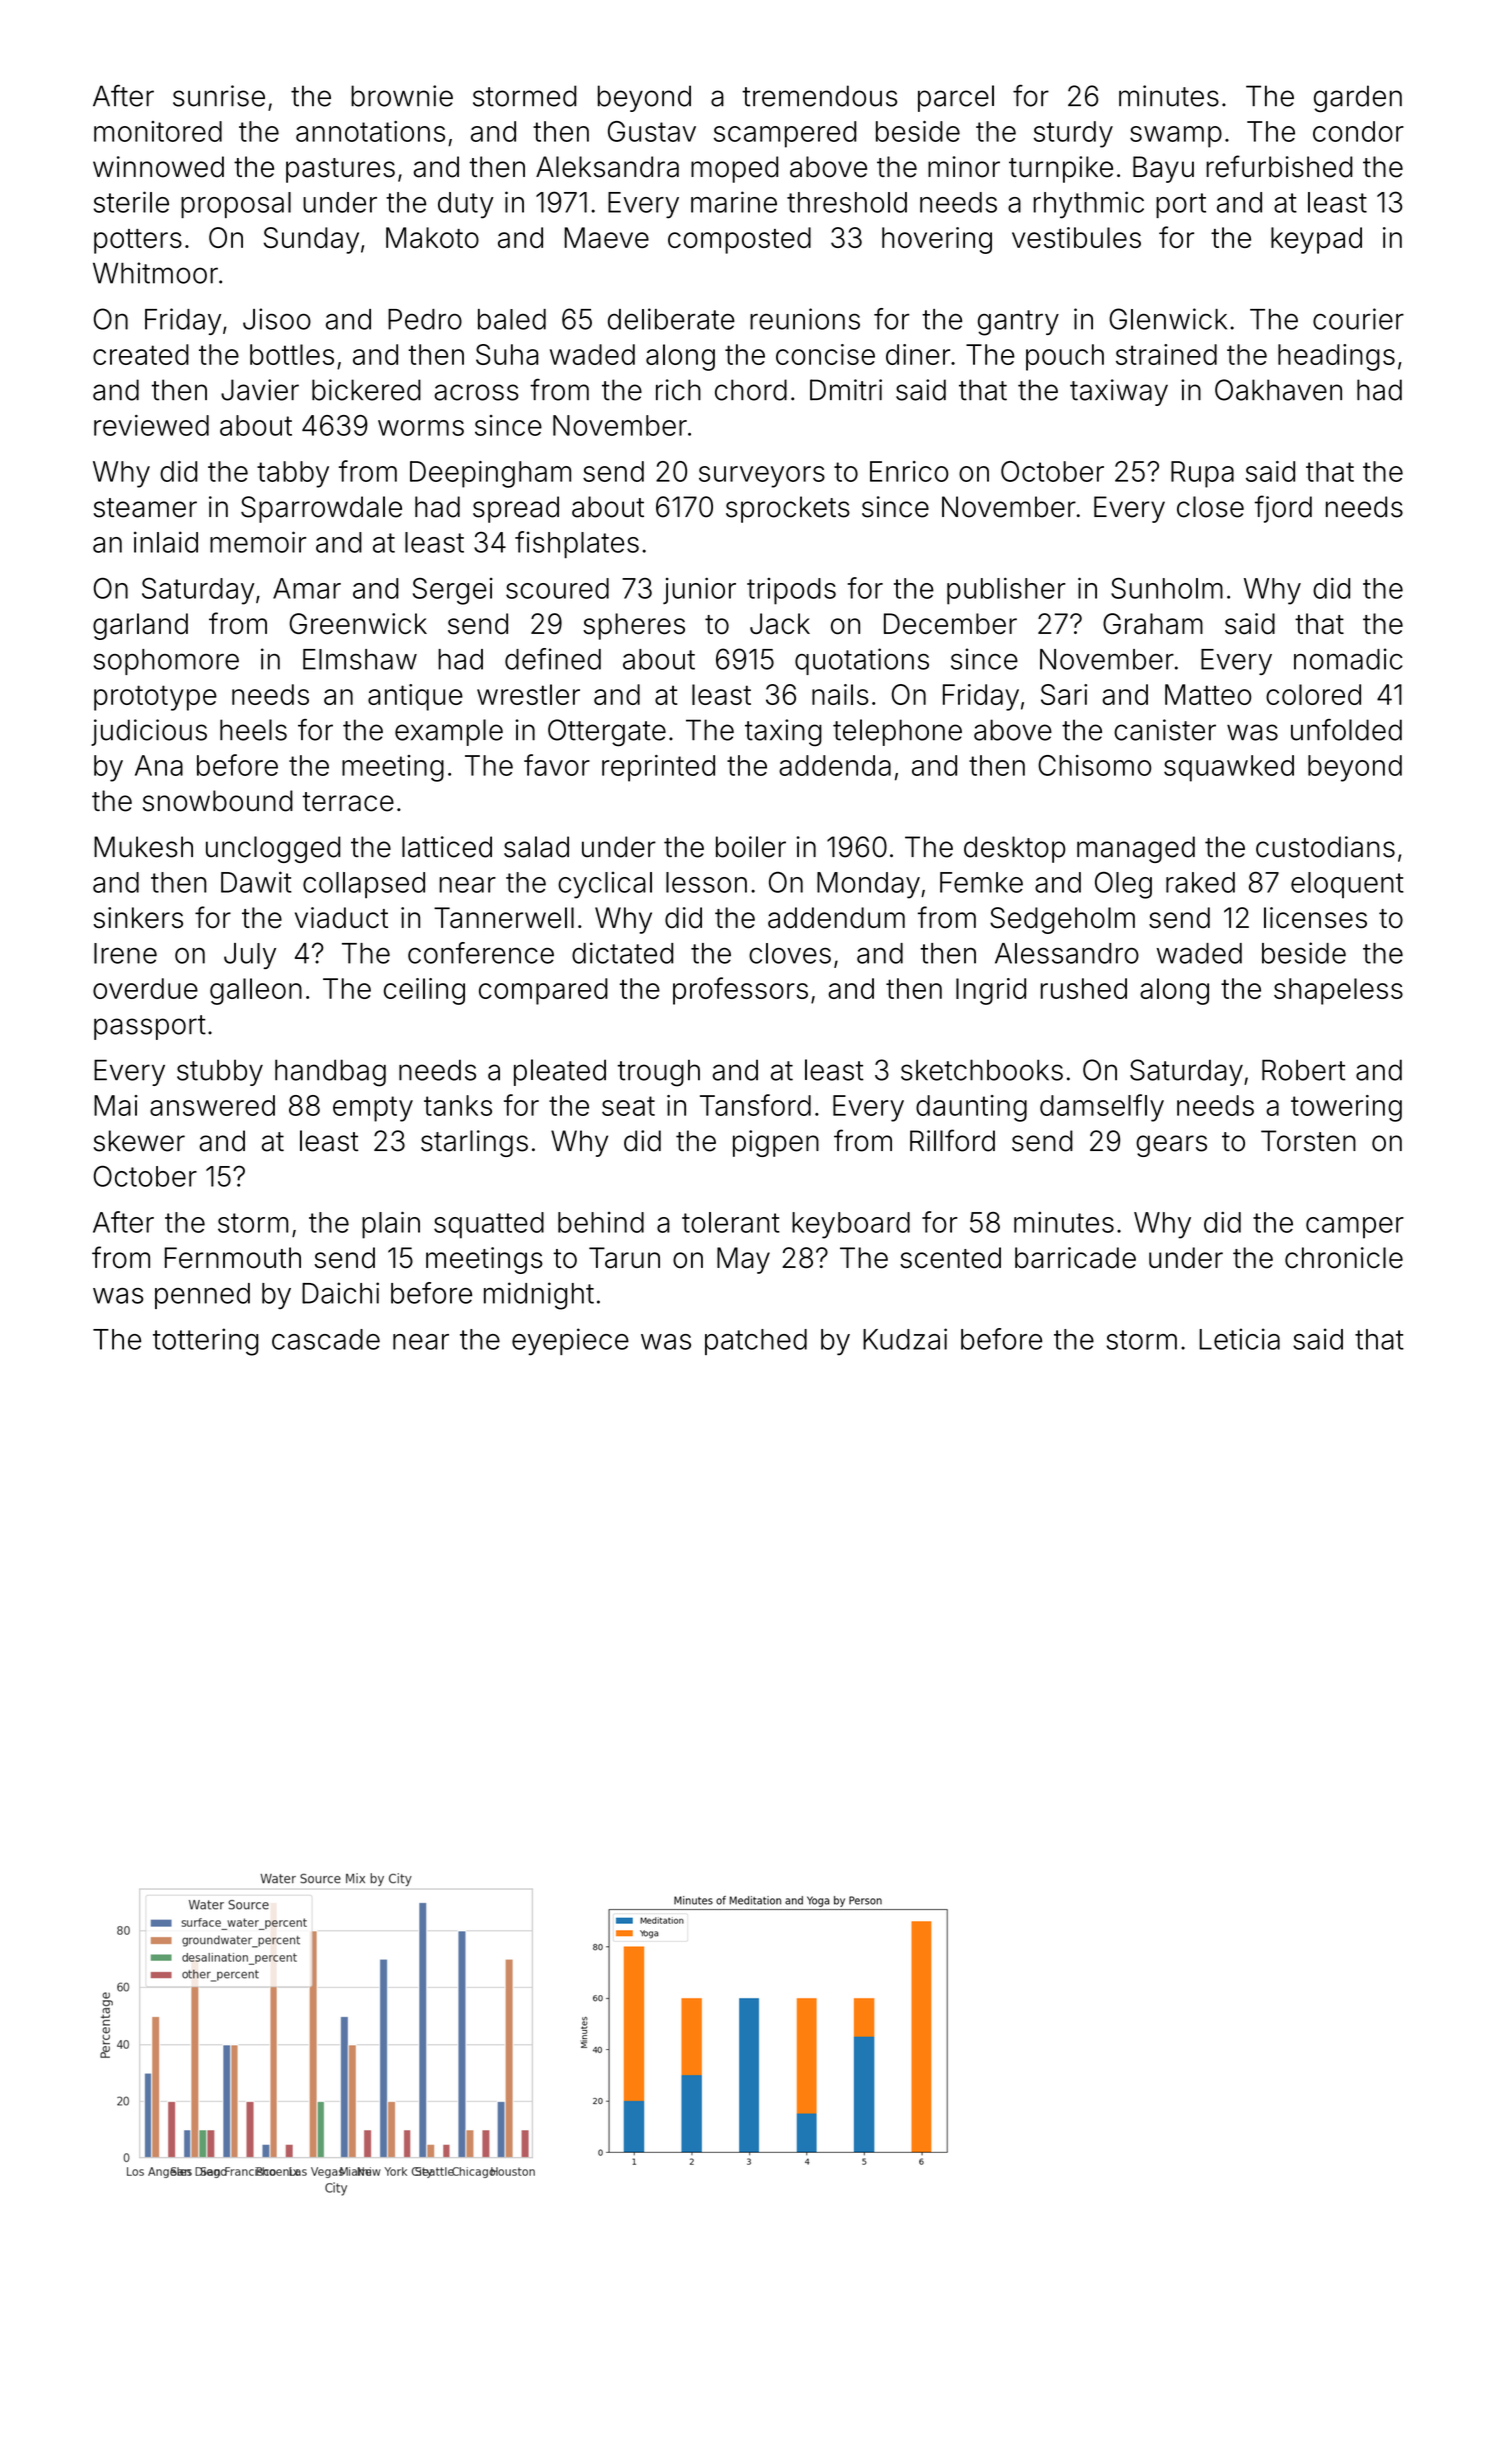 This screenshot has height=2464, width=1496. Describe the element at coordinates (1283, 509) in the screenshot. I see `fjord` at that location.
